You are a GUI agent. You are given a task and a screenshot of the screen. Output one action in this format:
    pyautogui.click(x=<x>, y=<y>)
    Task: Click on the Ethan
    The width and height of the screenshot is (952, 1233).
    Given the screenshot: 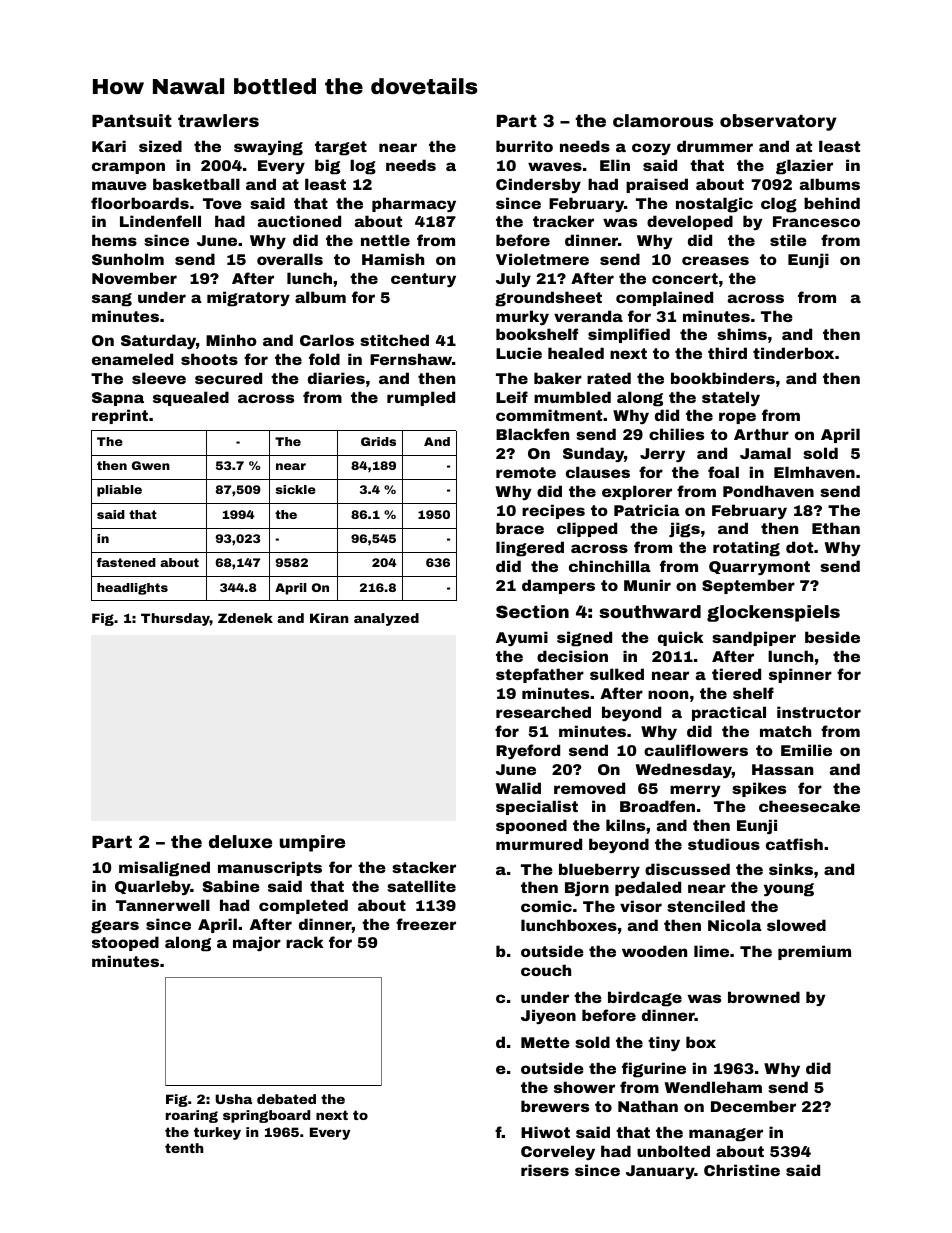 What is the action you would take?
    pyautogui.click(x=836, y=528)
